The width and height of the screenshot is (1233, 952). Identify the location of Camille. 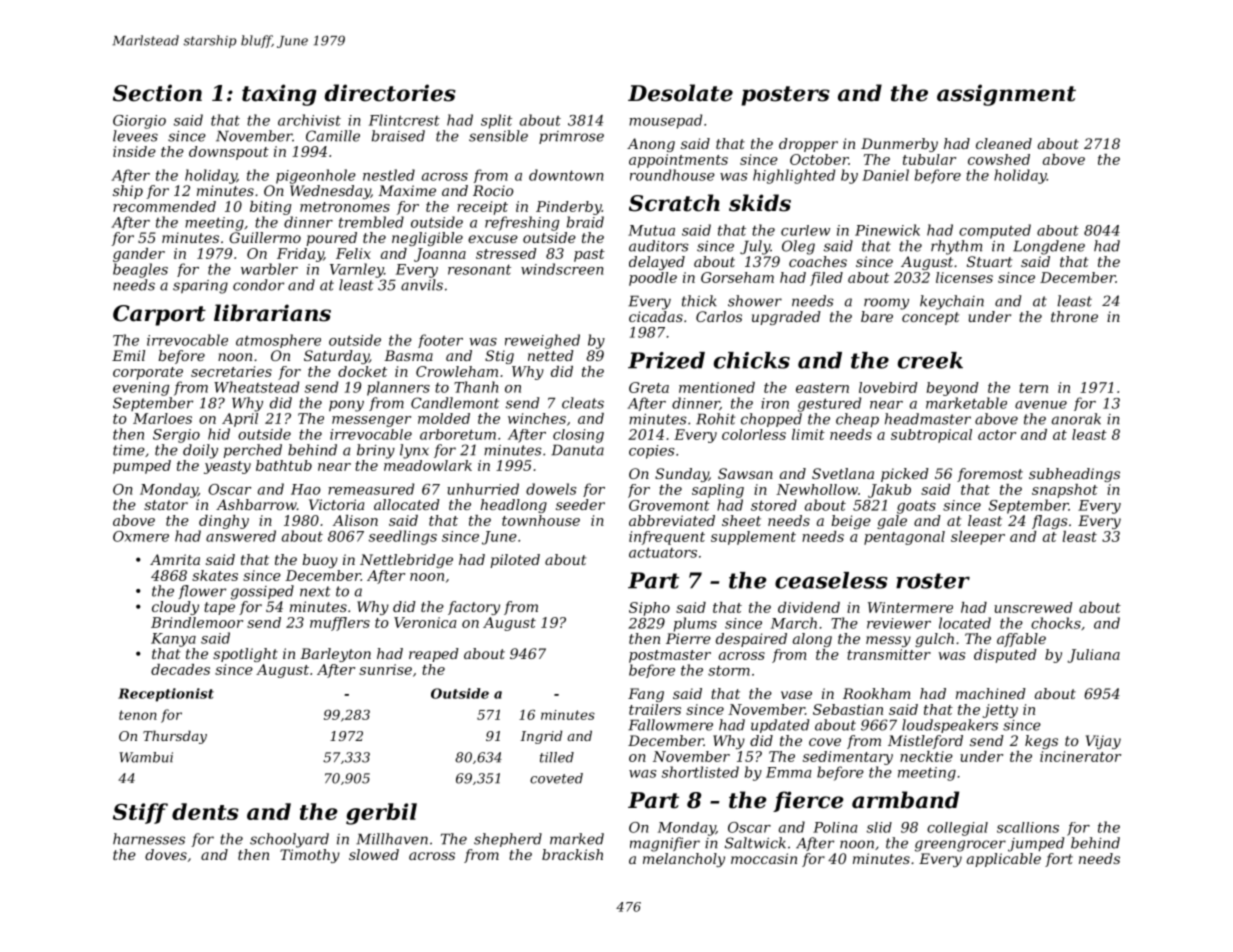
(333, 136).
